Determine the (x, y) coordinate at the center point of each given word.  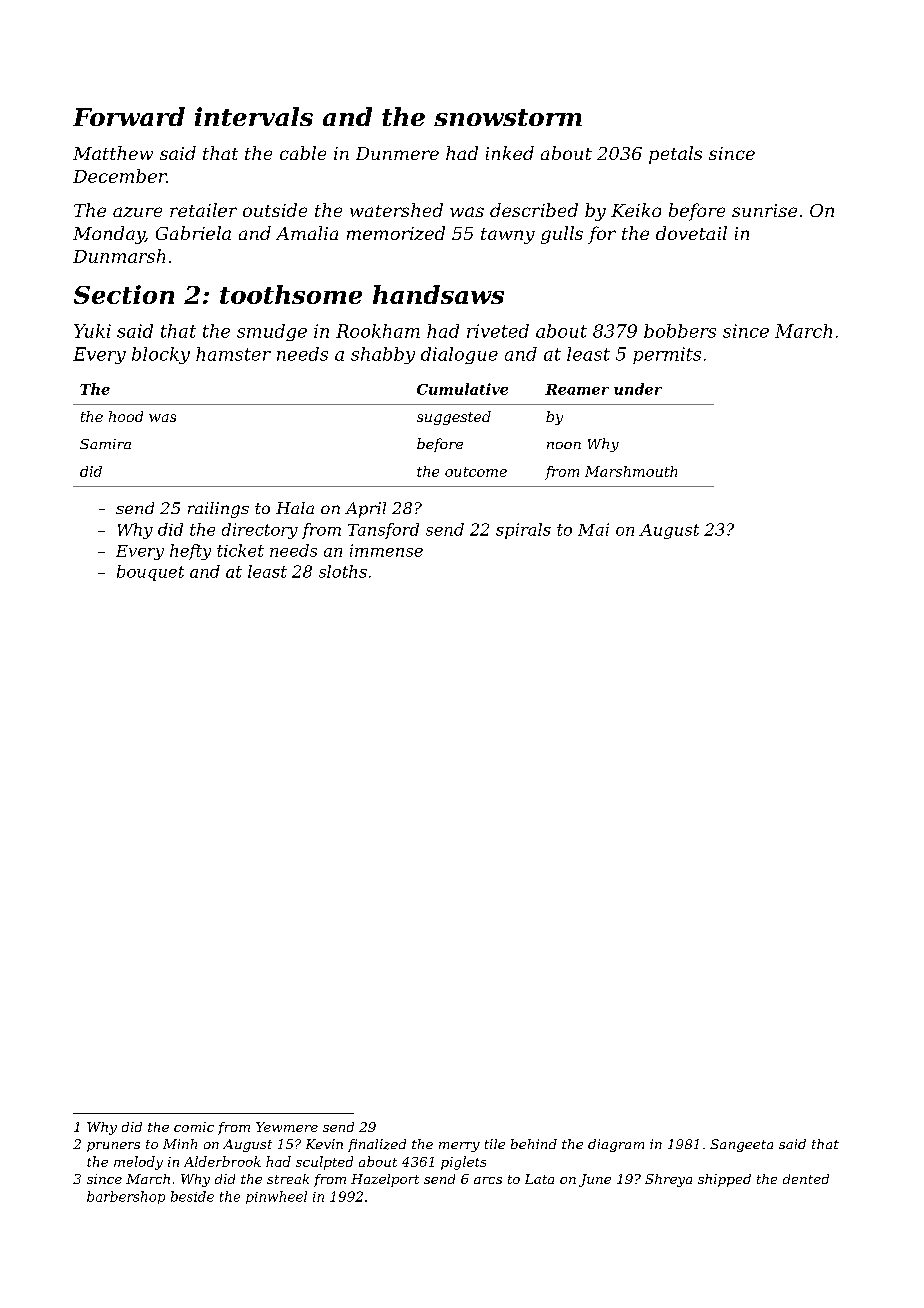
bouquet (150, 573)
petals (675, 155)
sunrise (764, 210)
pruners (113, 1147)
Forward (129, 116)
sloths (343, 571)
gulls (562, 235)
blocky (161, 355)
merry (459, 1147)
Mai (593, 529)
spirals (523, 531)
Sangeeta (741, 1145)
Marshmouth (631, 471)
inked (510, 153)
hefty (190, 552)
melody (138, 1163)
